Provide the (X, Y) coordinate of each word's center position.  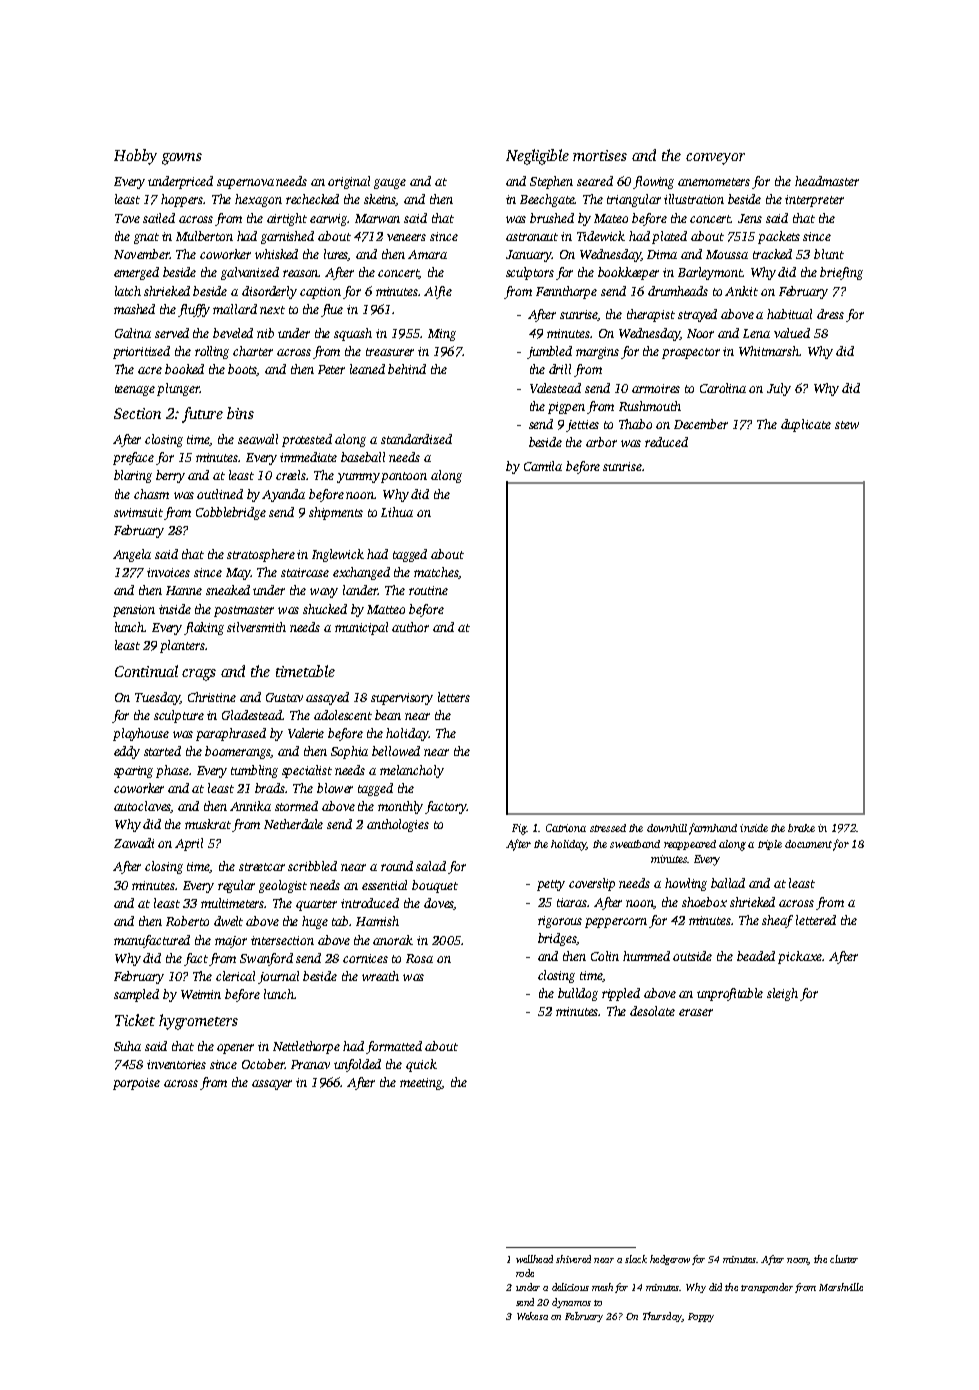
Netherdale (293, 824)
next (272, 310)
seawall (258, 439)
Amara (427, 254)
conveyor (715, 159)
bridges (557, 939)
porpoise (136, 1084)
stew (847, 425)
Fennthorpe (566, 292)
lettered (816, 920)
